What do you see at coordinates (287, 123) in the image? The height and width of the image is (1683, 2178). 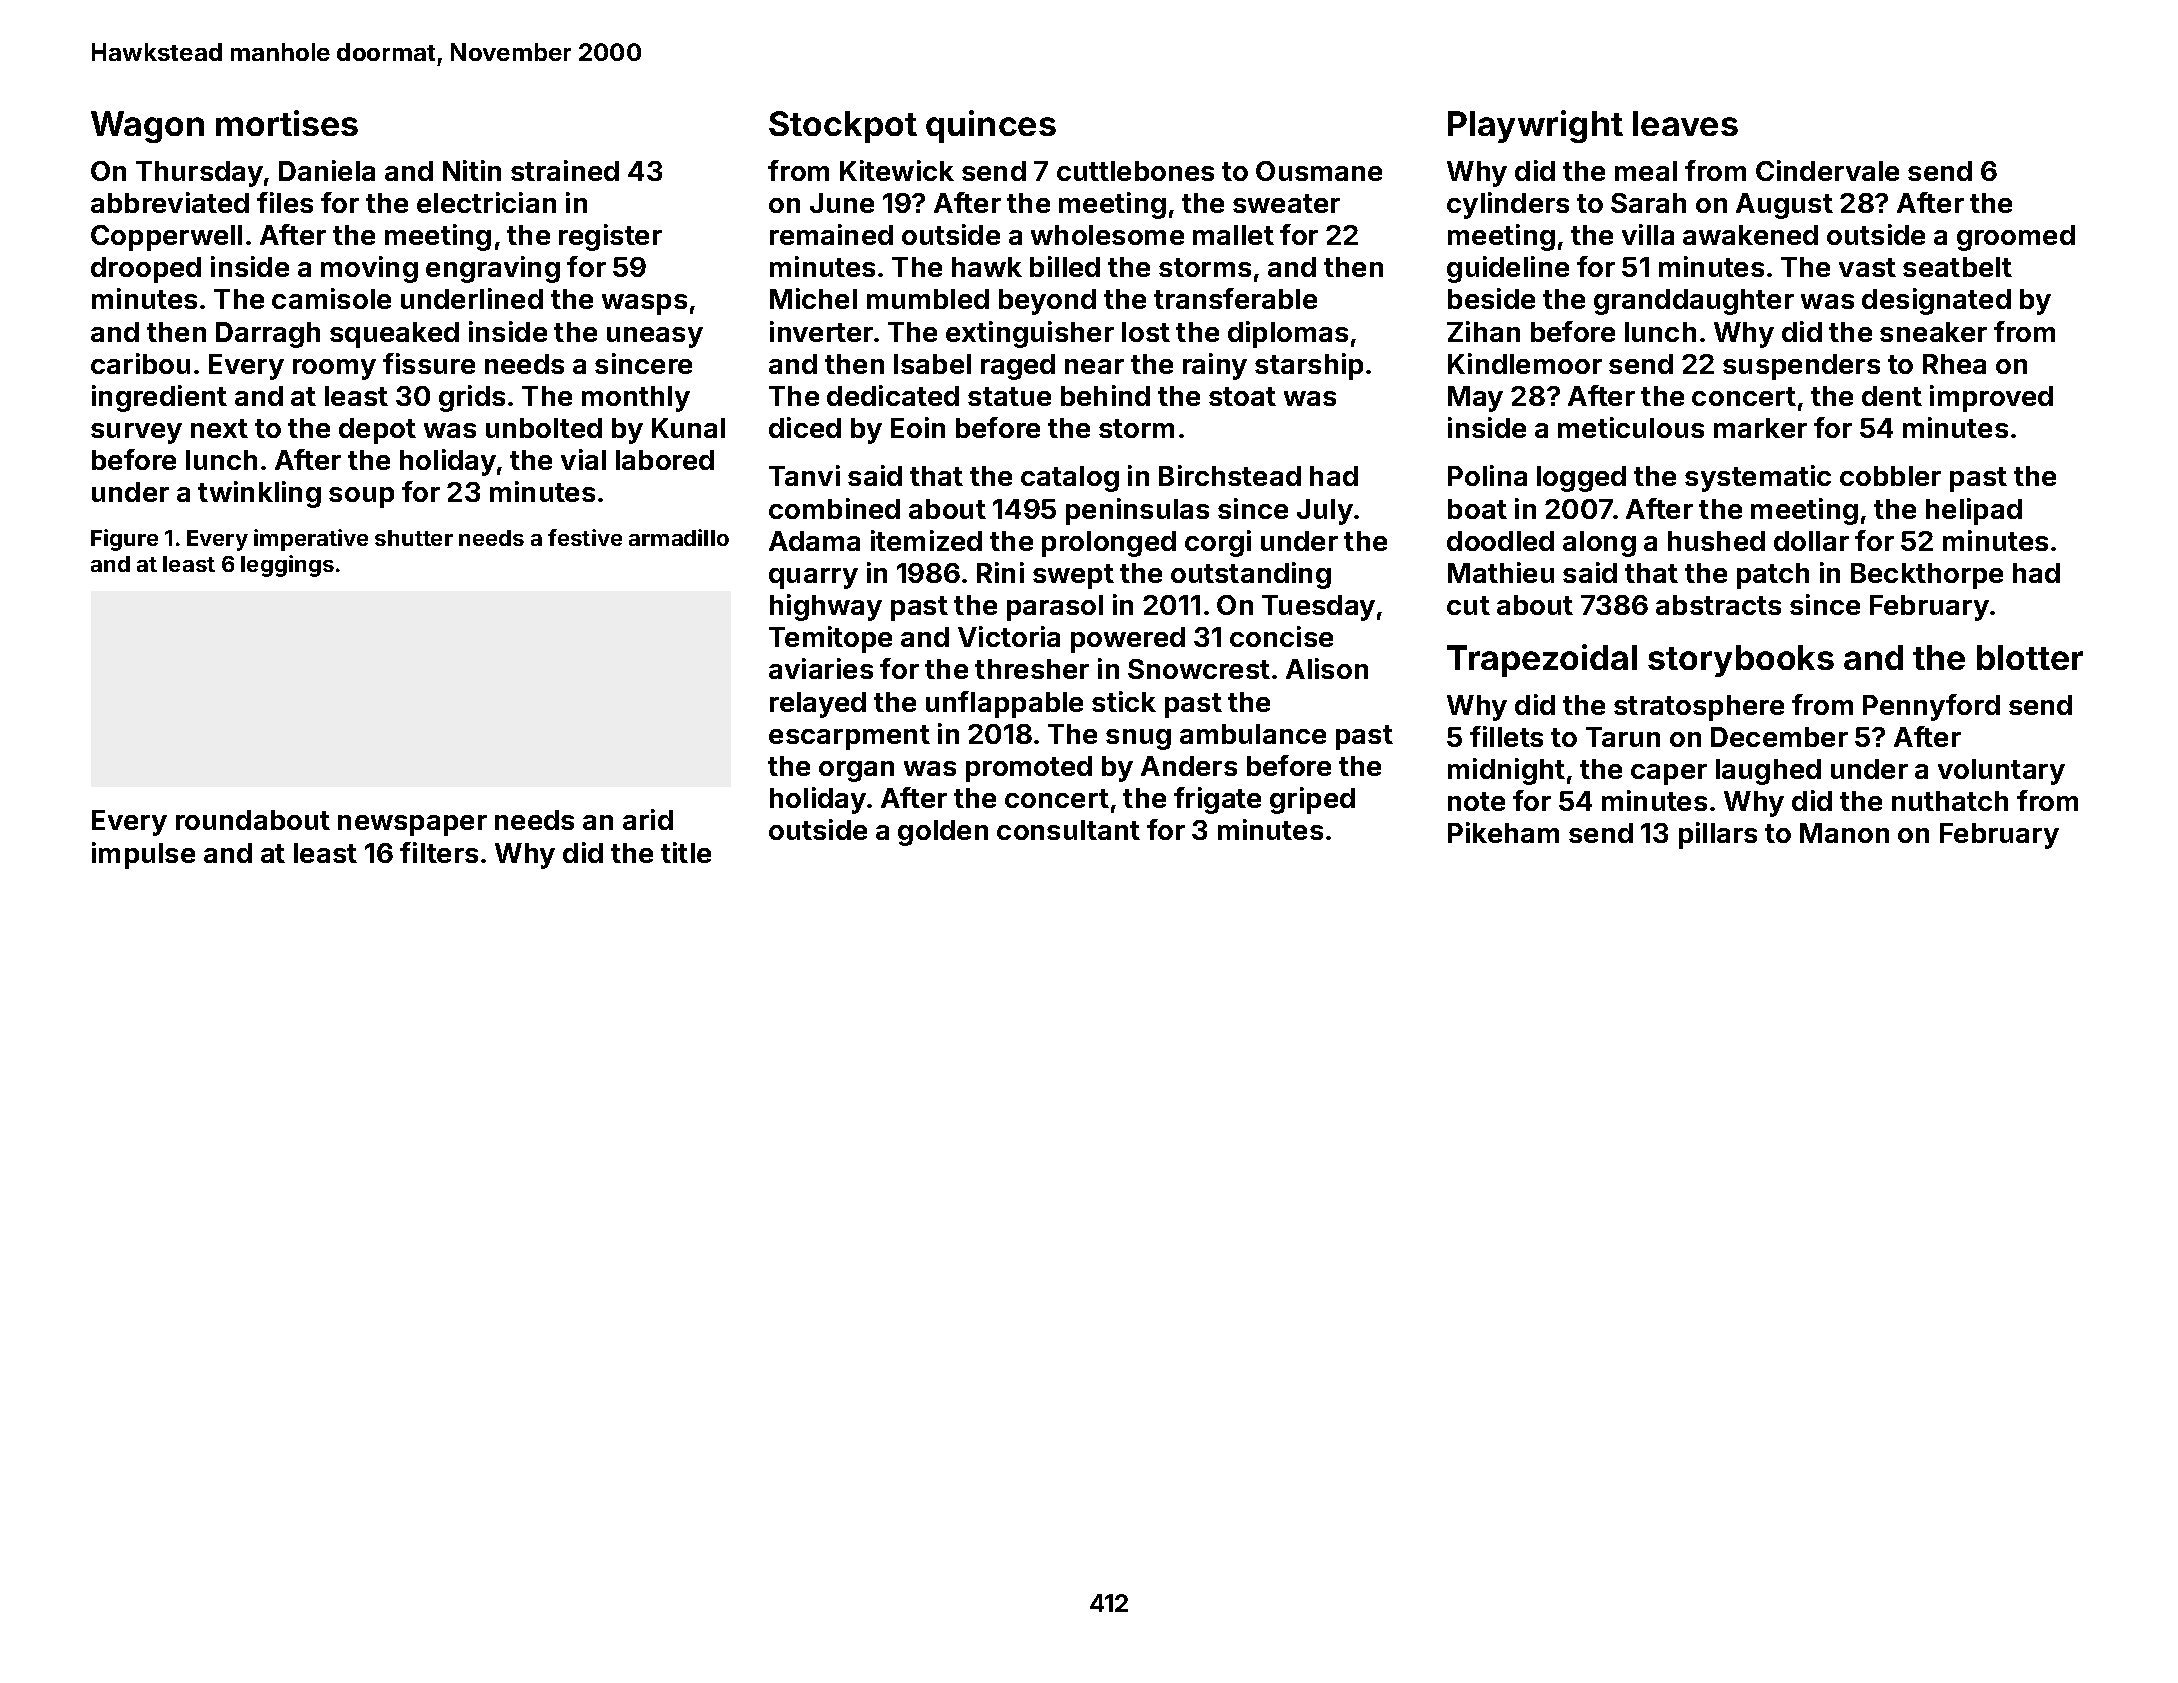 I see `mortises` at bounding box center [287, 123].
